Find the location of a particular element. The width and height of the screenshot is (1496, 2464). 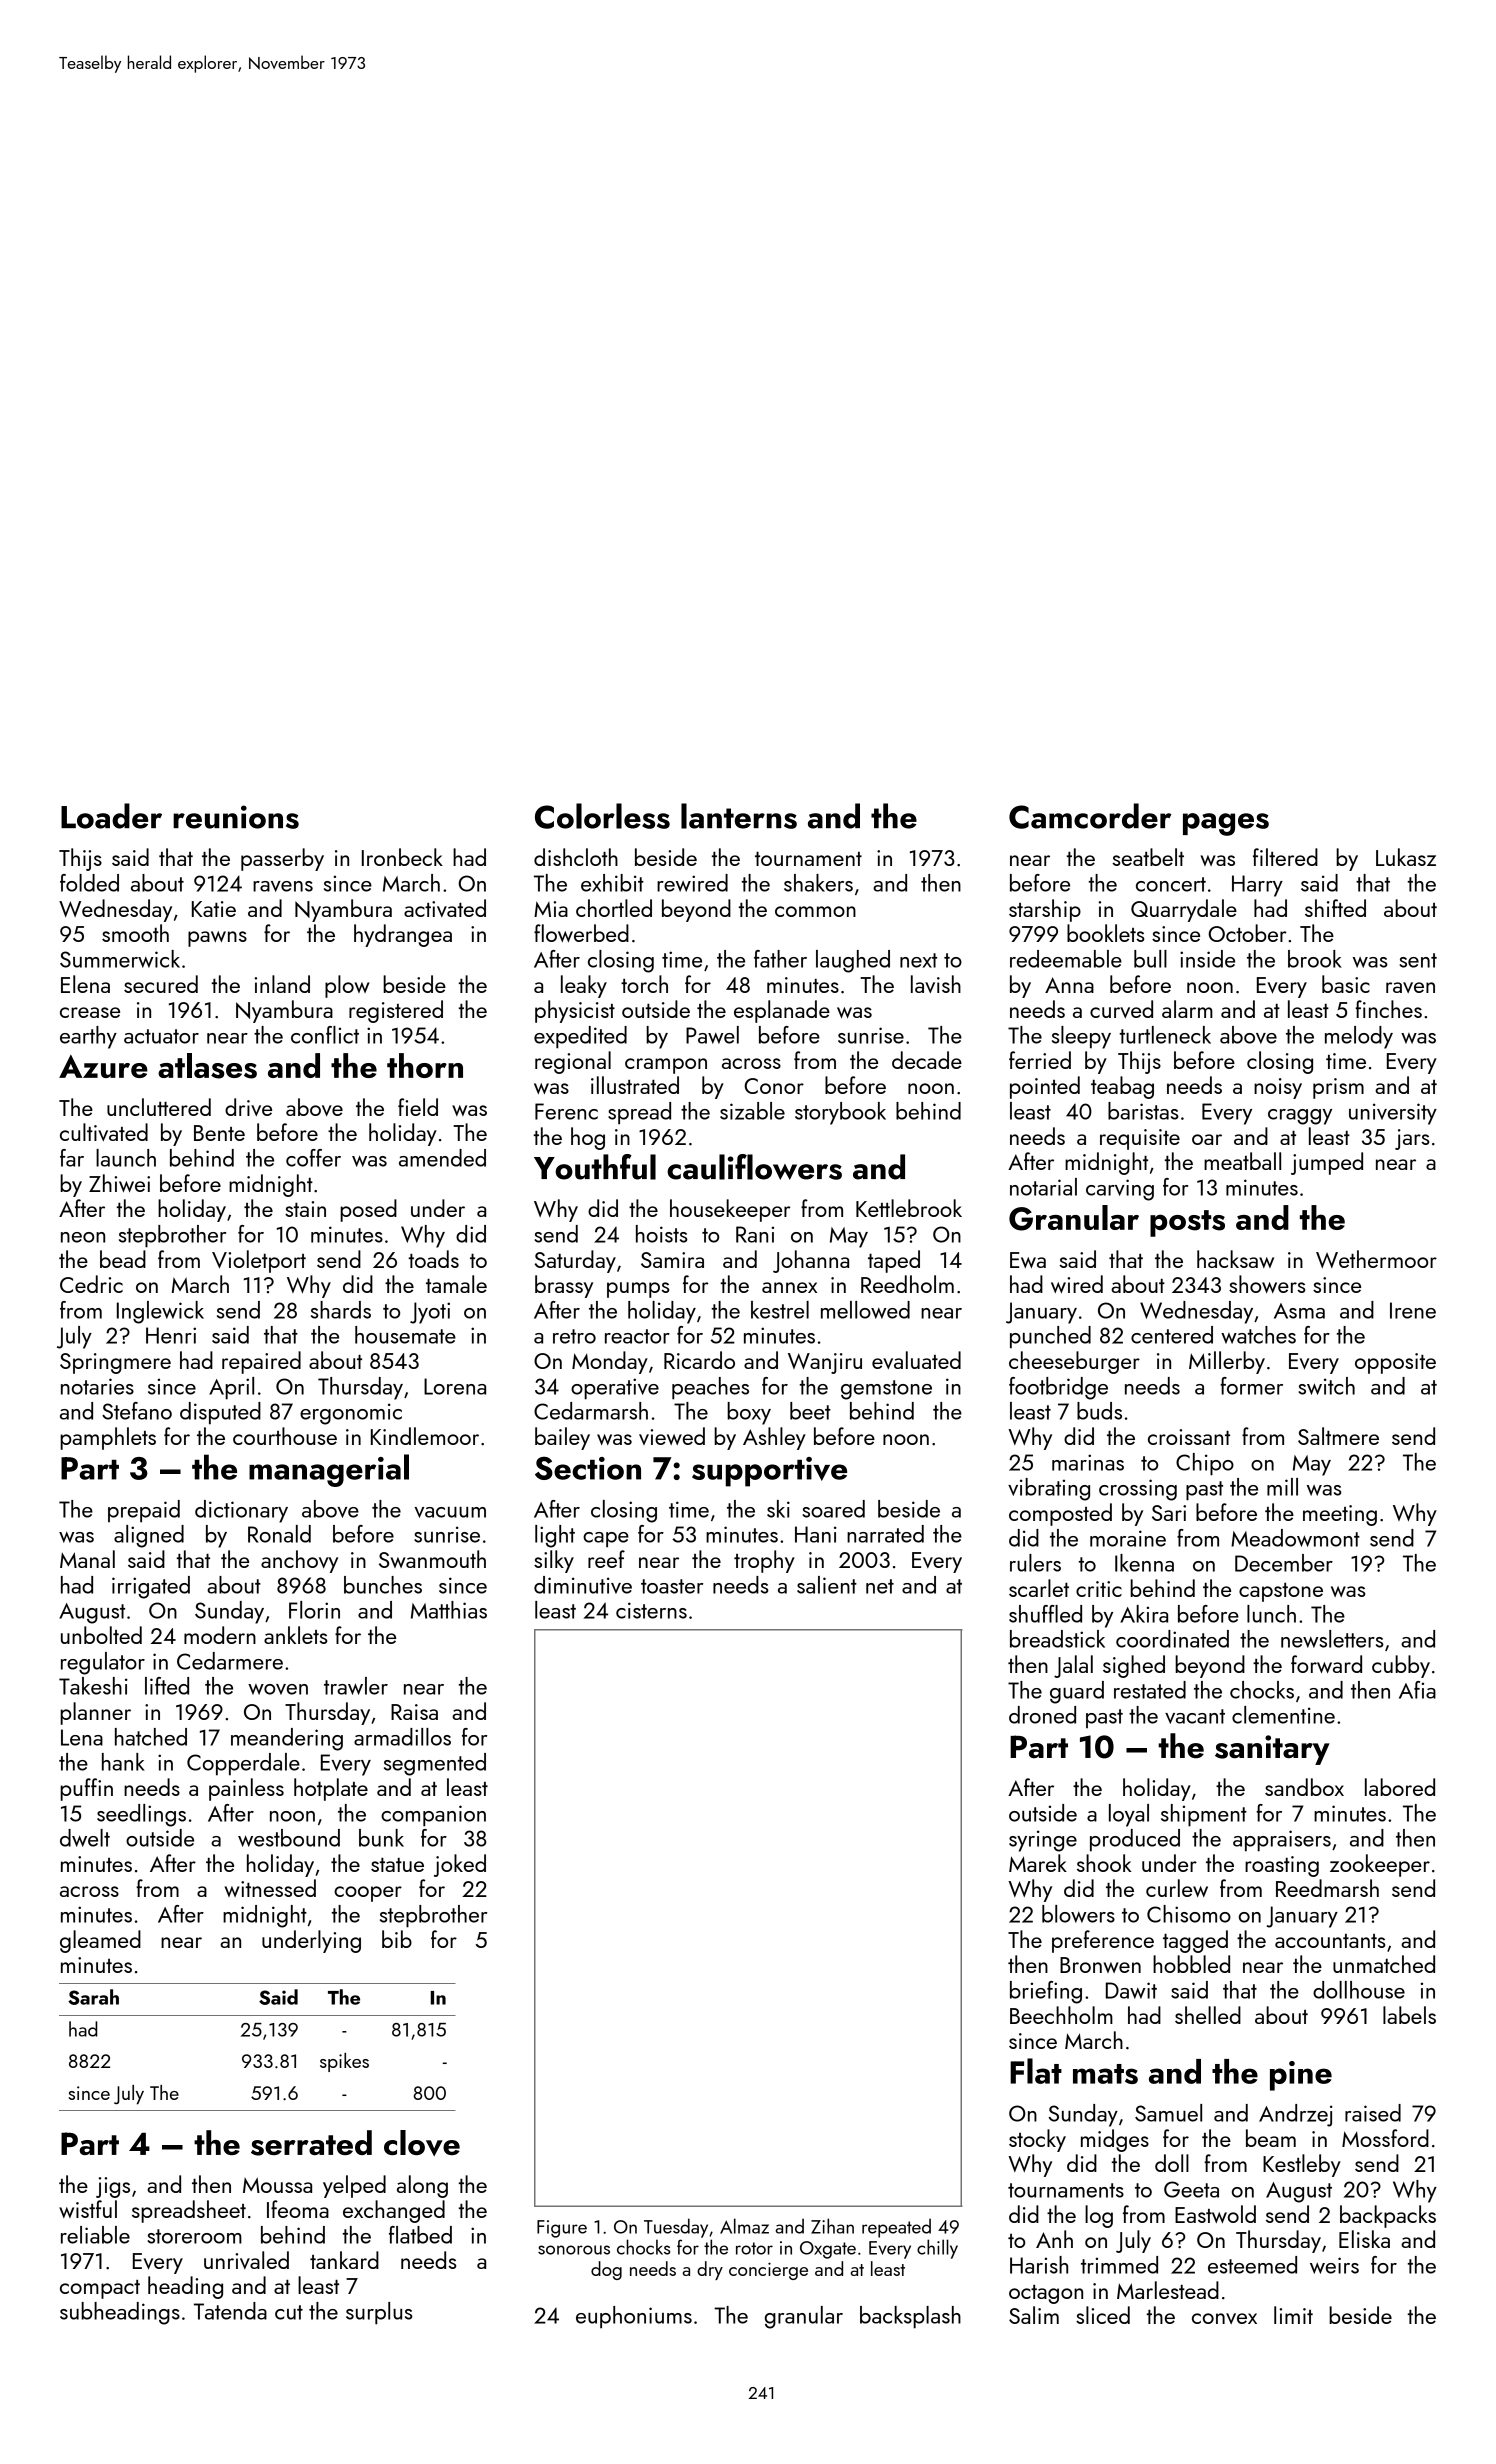

storeroom is located at coordinates (194, 2236).
